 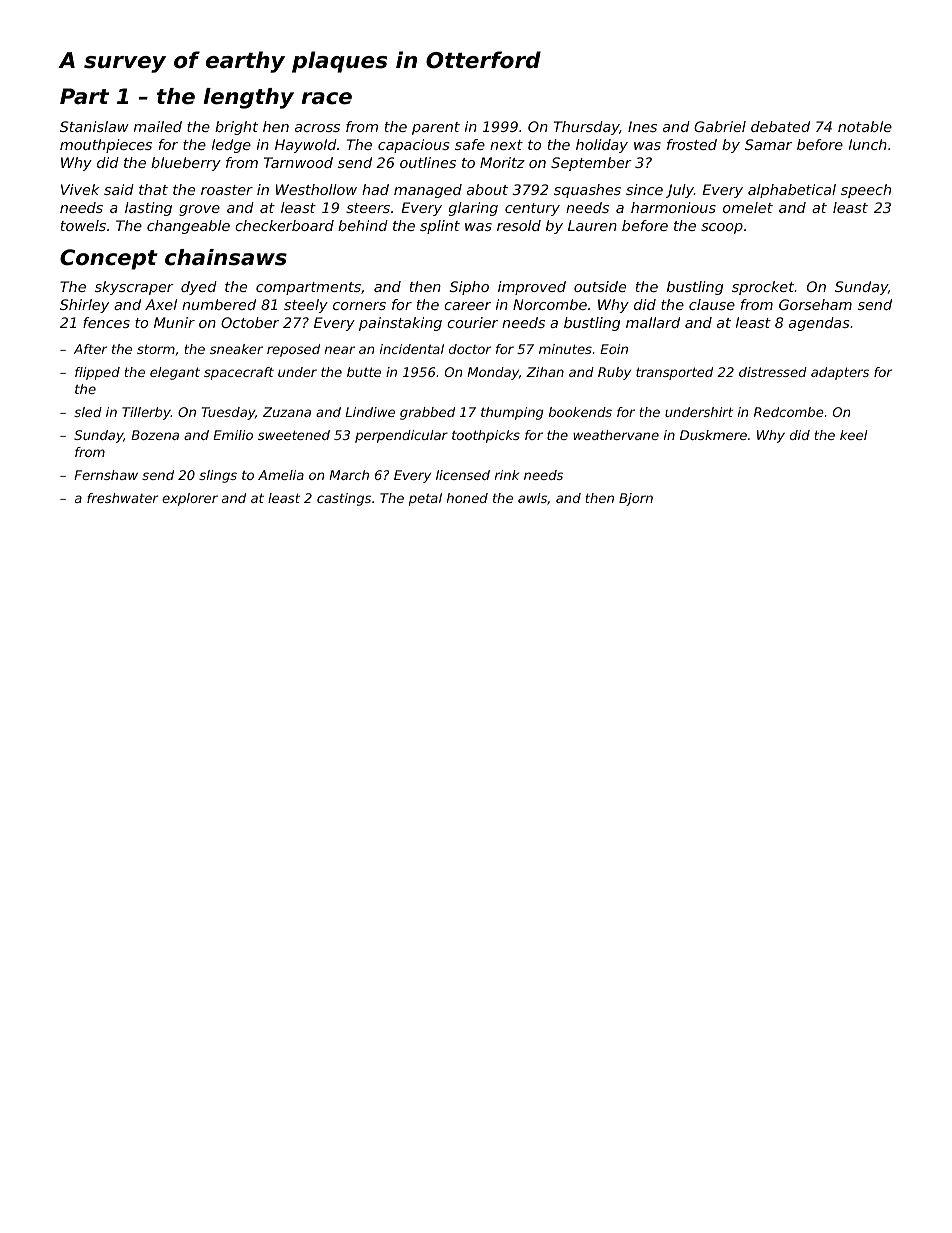 What do you see at coordinates (532, 209) in the screenshot?
I see `century` at bounding box center [532, 209].
